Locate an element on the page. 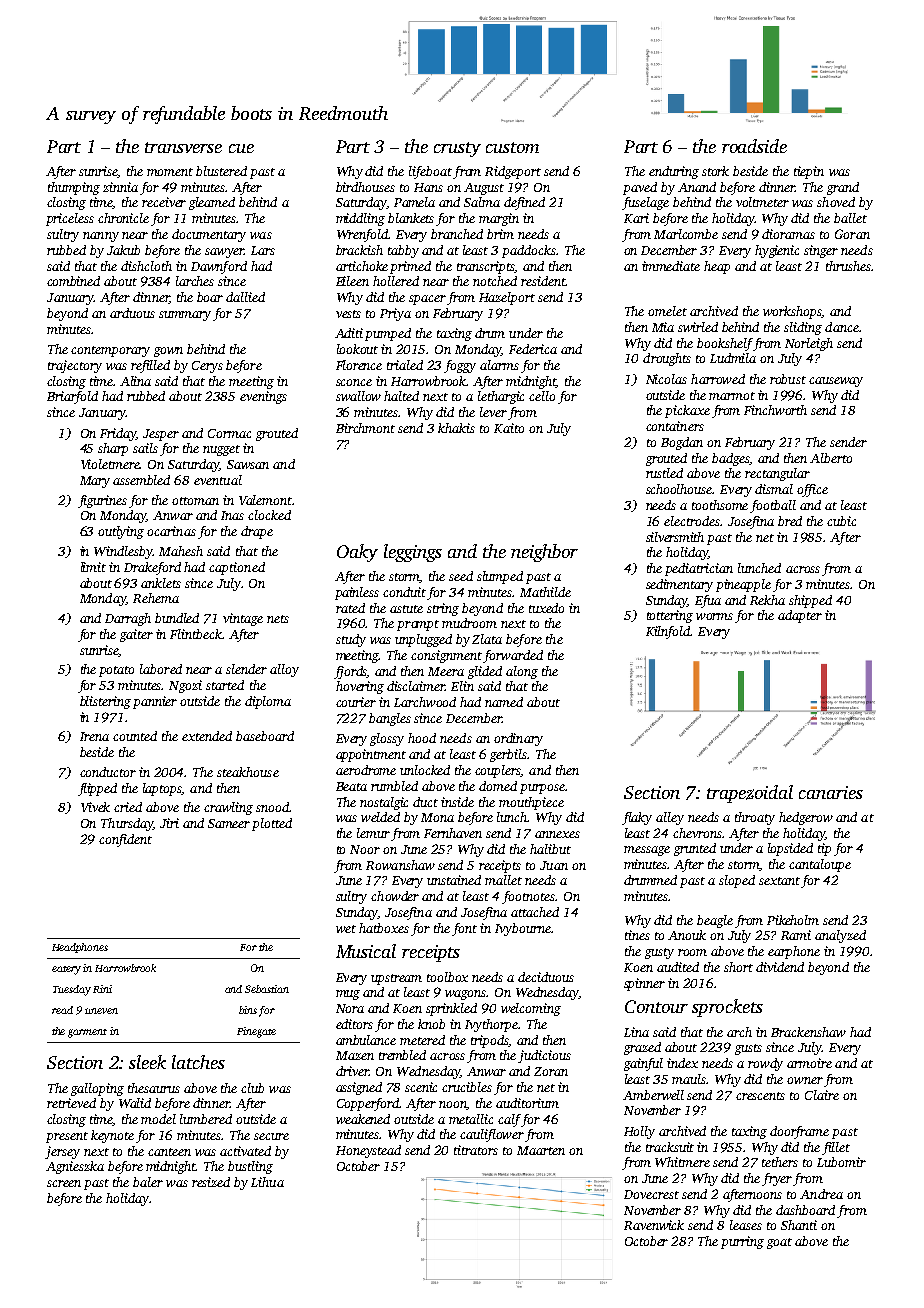 This image has width=924, height=1308. Drakeford is located at coordinates (152, 568).
